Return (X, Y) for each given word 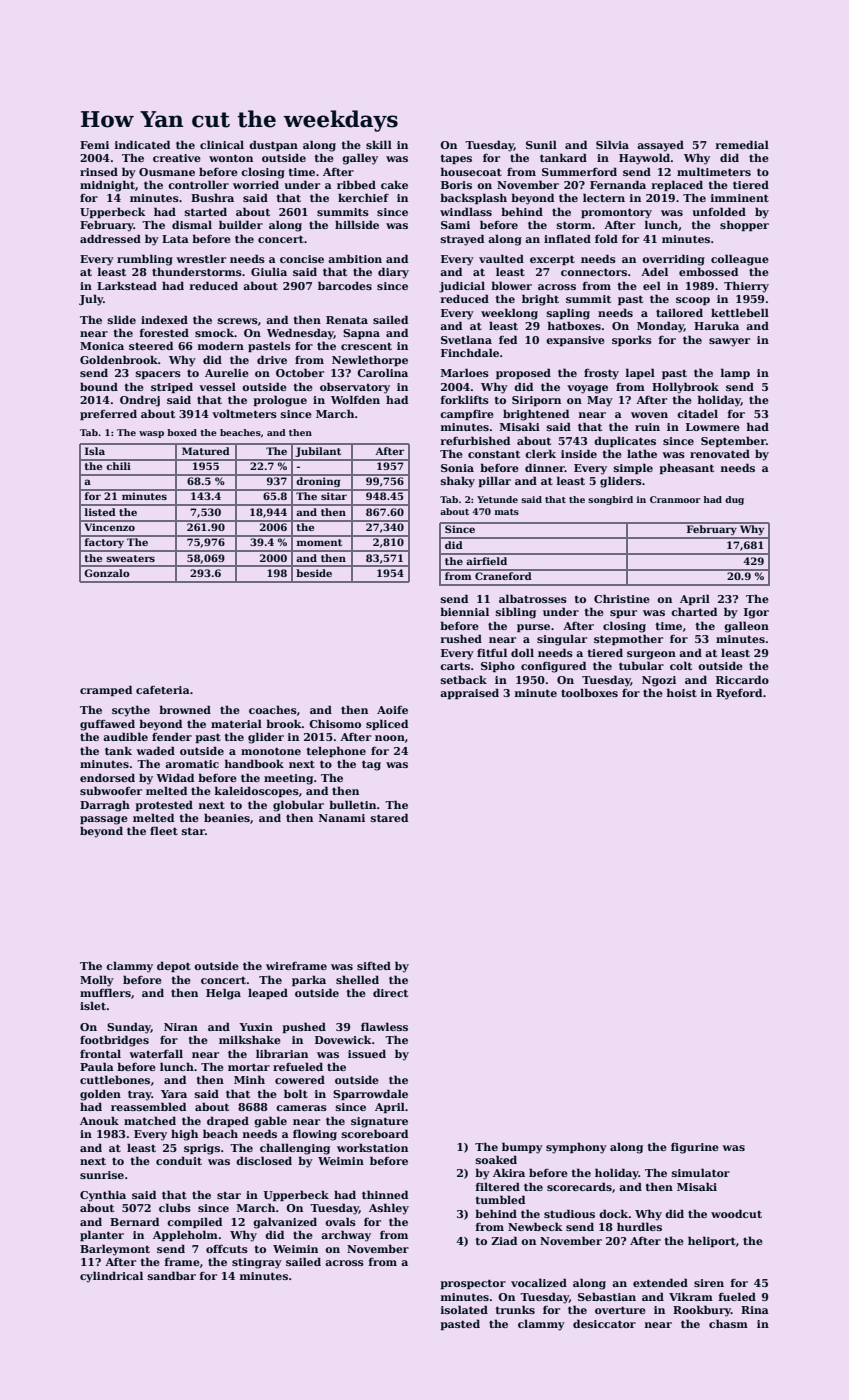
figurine (695, 1148)
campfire (467, 415)
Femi (94, 145)
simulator (701, 1172)
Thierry (746, 287)
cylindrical (111, 1277)
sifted (374, 965)
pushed (304, 1027)
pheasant (686, 468)
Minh (249, 1079)
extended (660, 1282)
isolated (464, 1309)
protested (164, 805)
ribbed (356, 184)
